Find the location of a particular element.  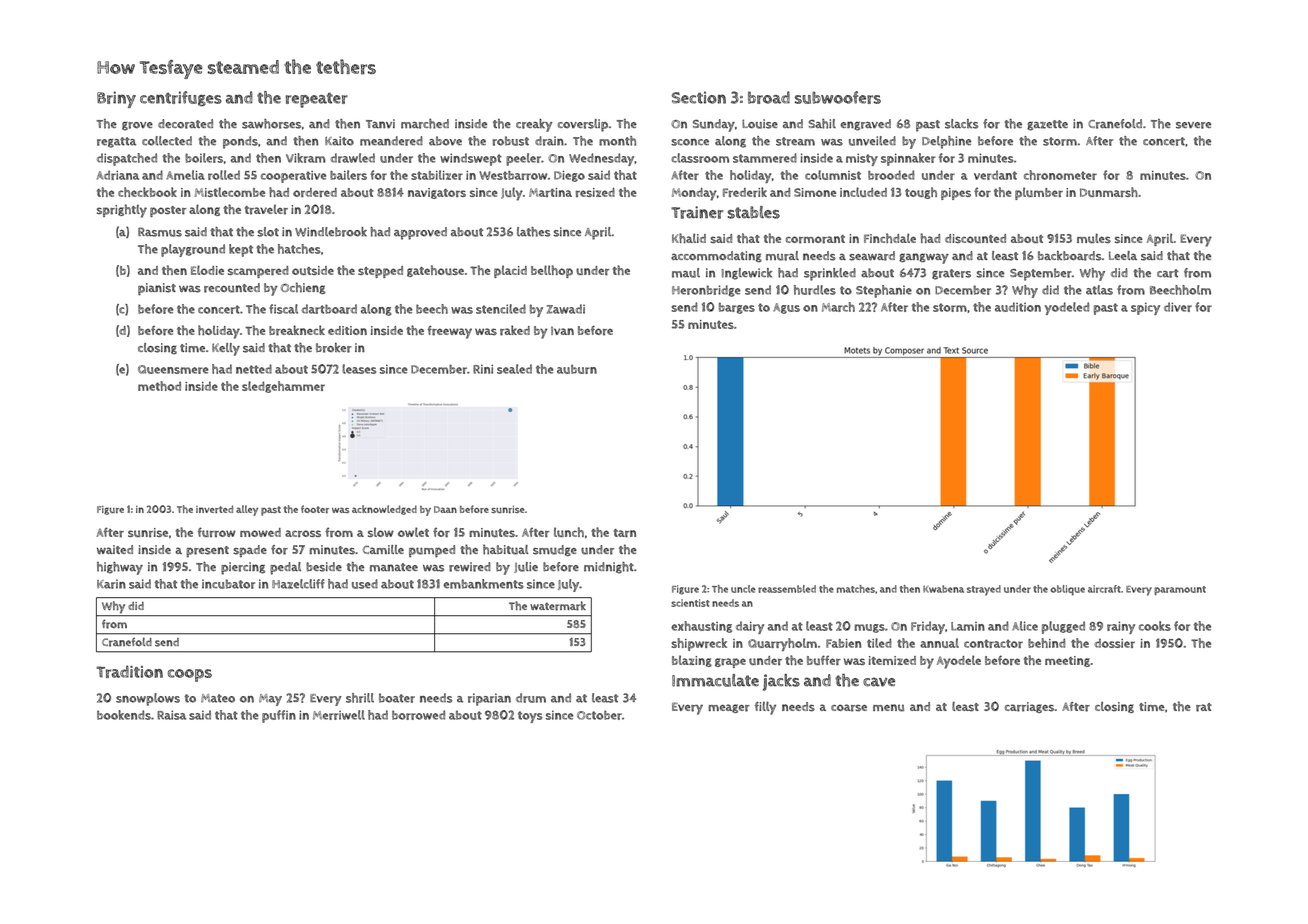

watermark is located at coordinates (558, 606).
